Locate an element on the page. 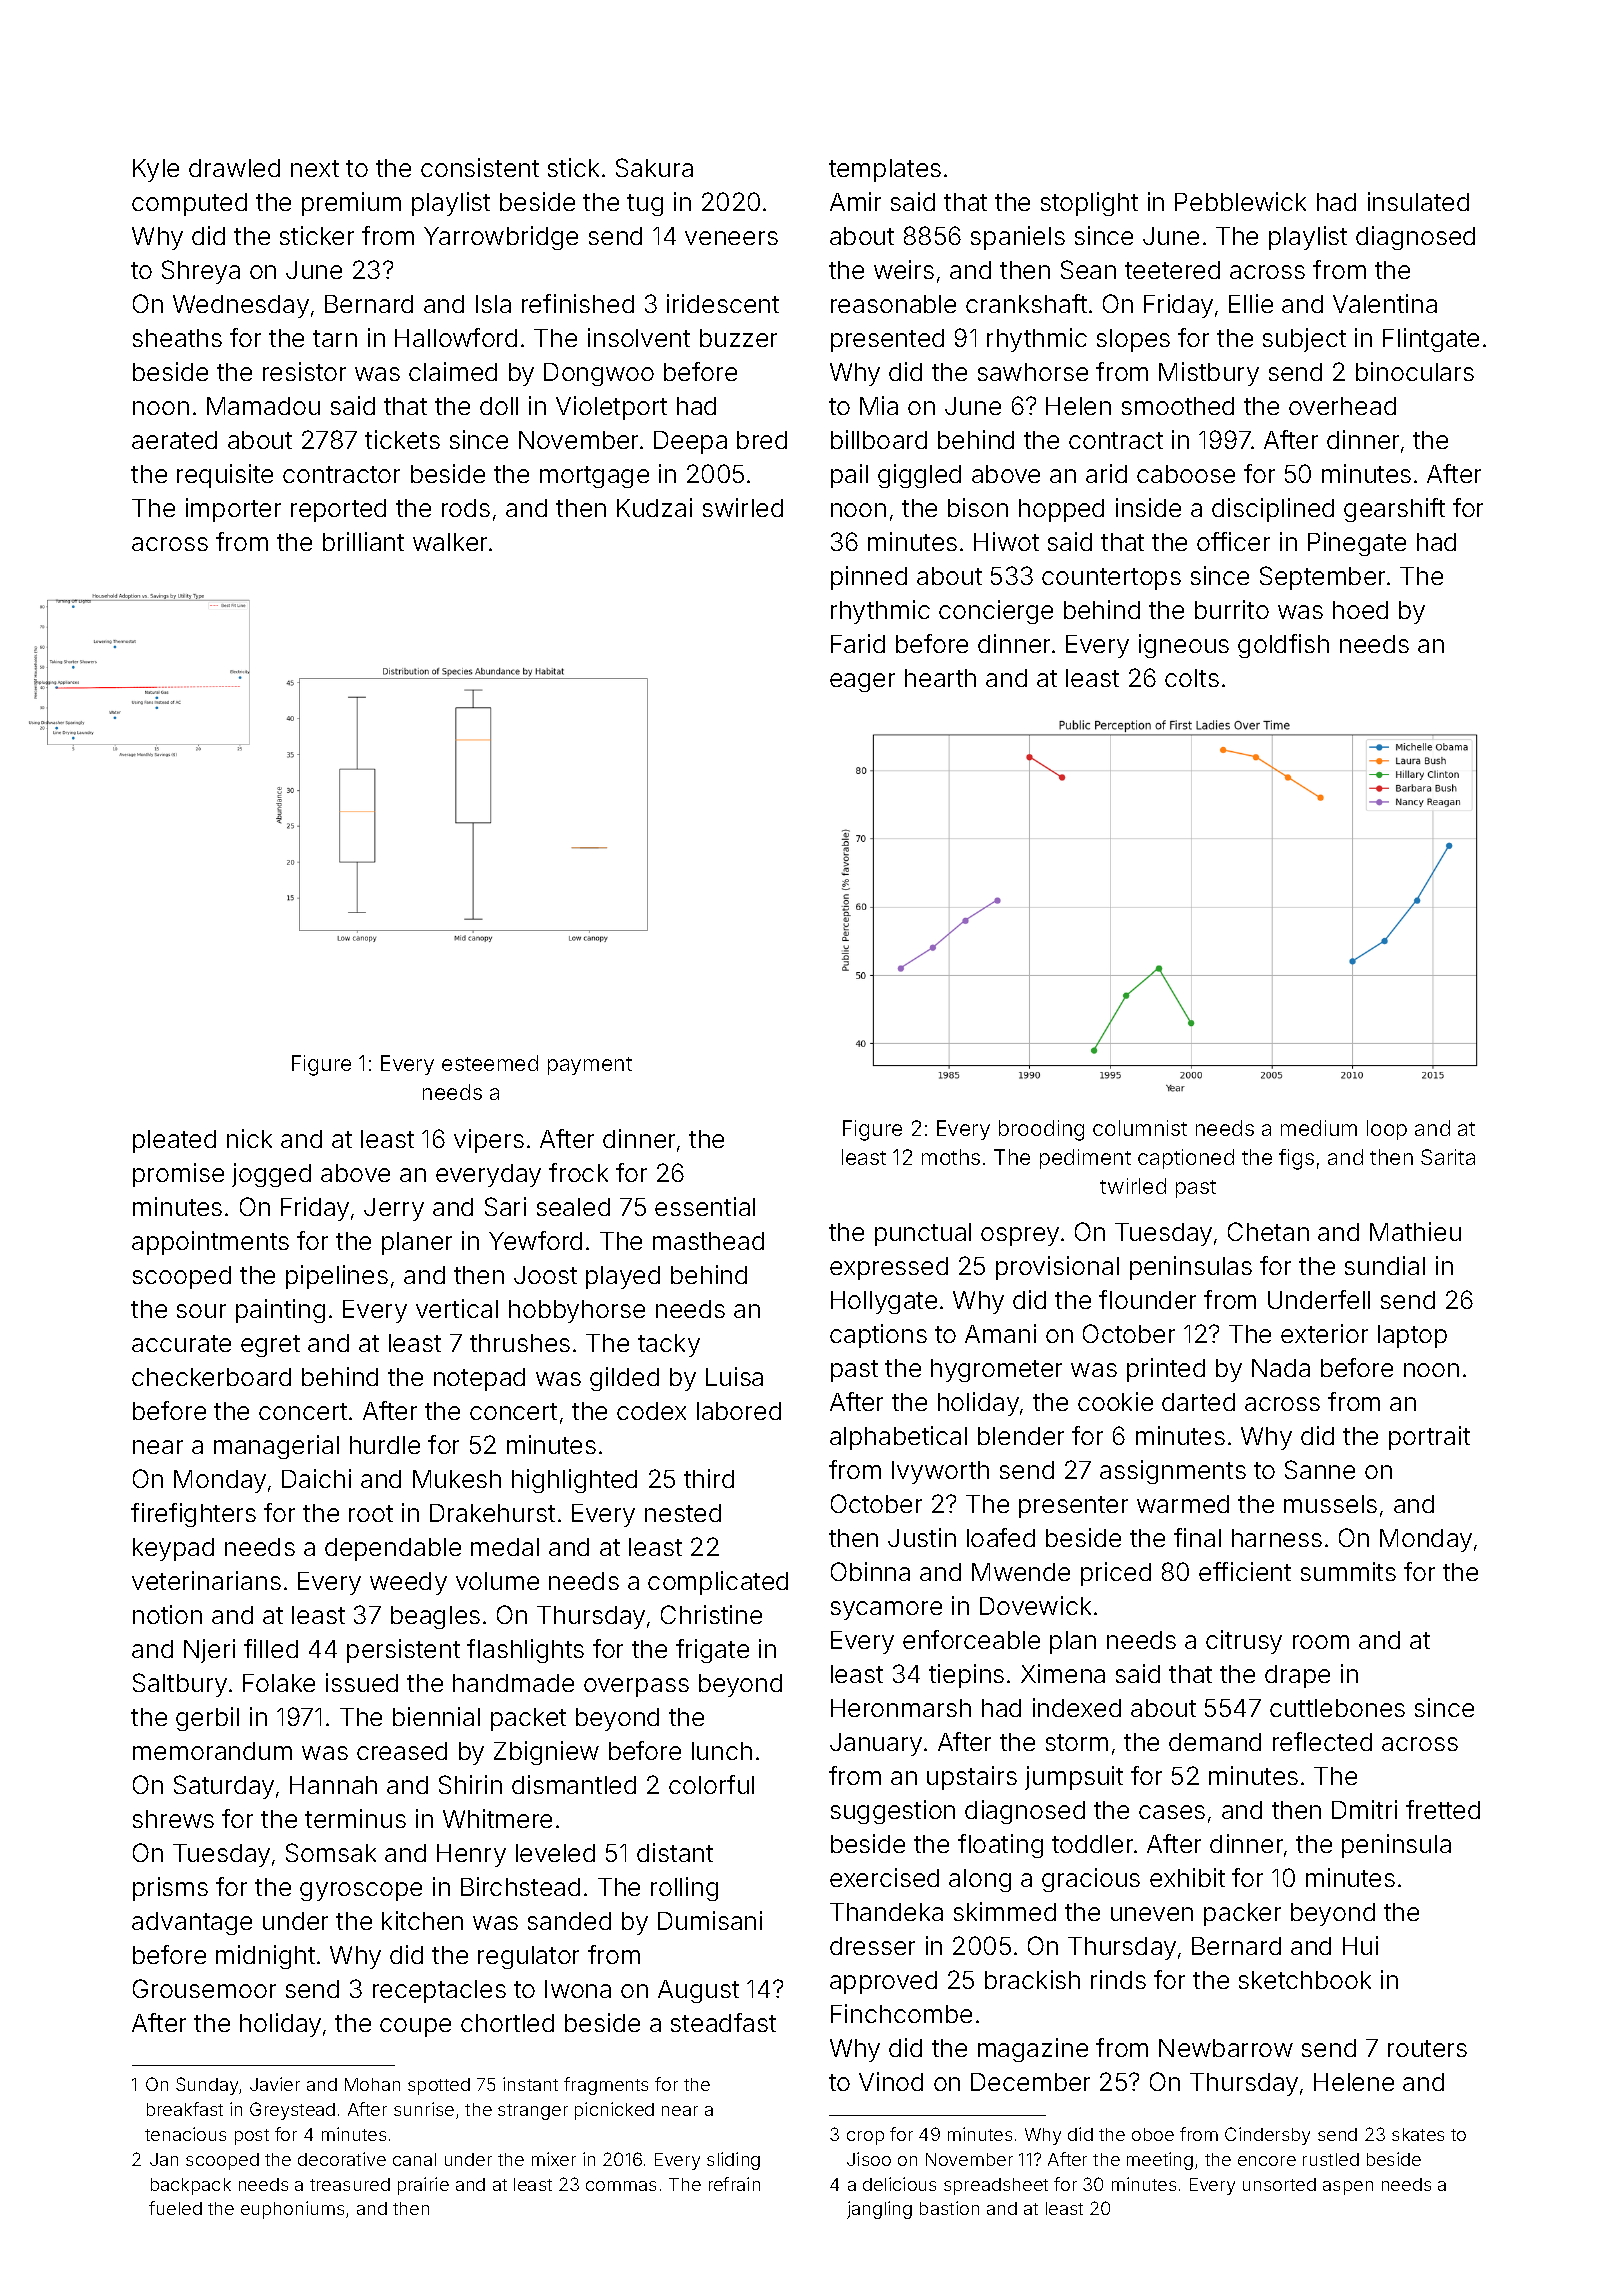  summits is located at coordinates (1348, 1571).
